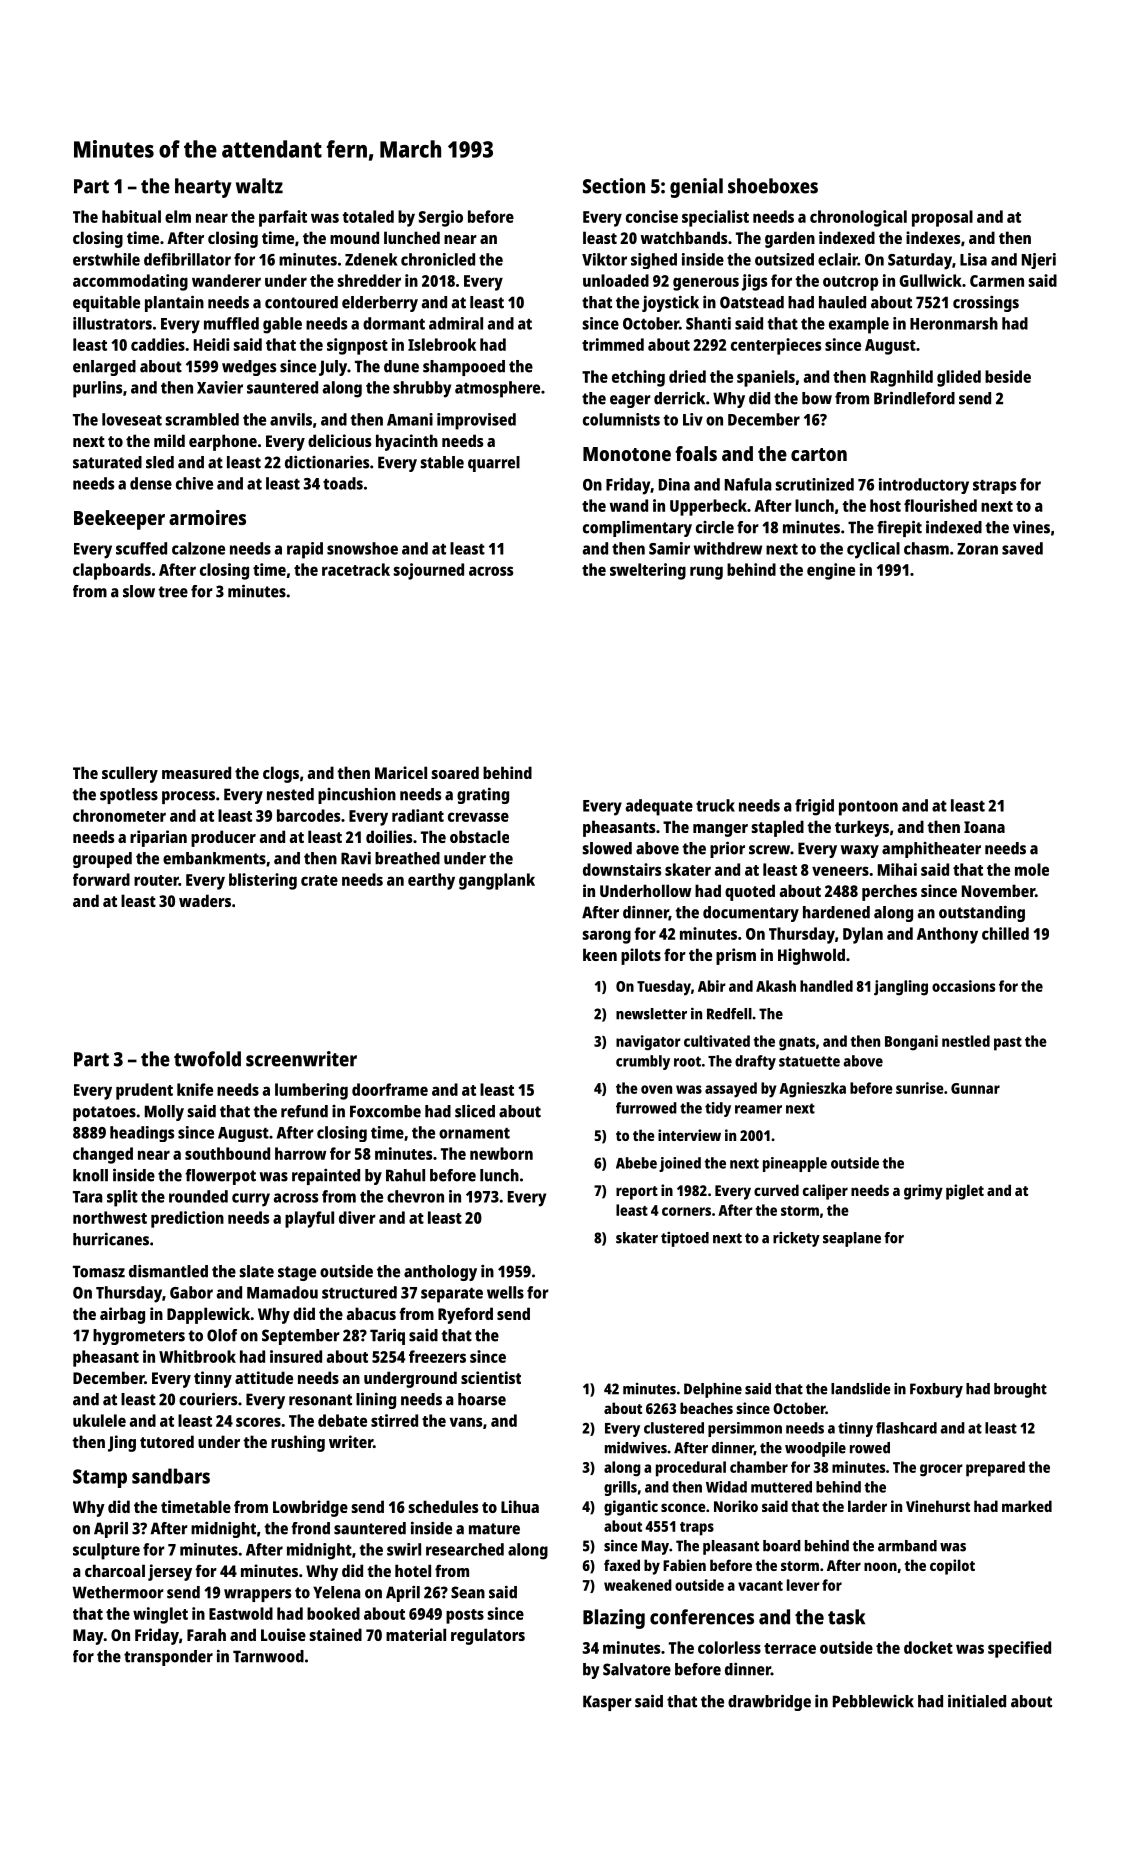  What do you see at coordinates (196, 772) in the document?
I see `measured` at bounding box center [196, 772].
